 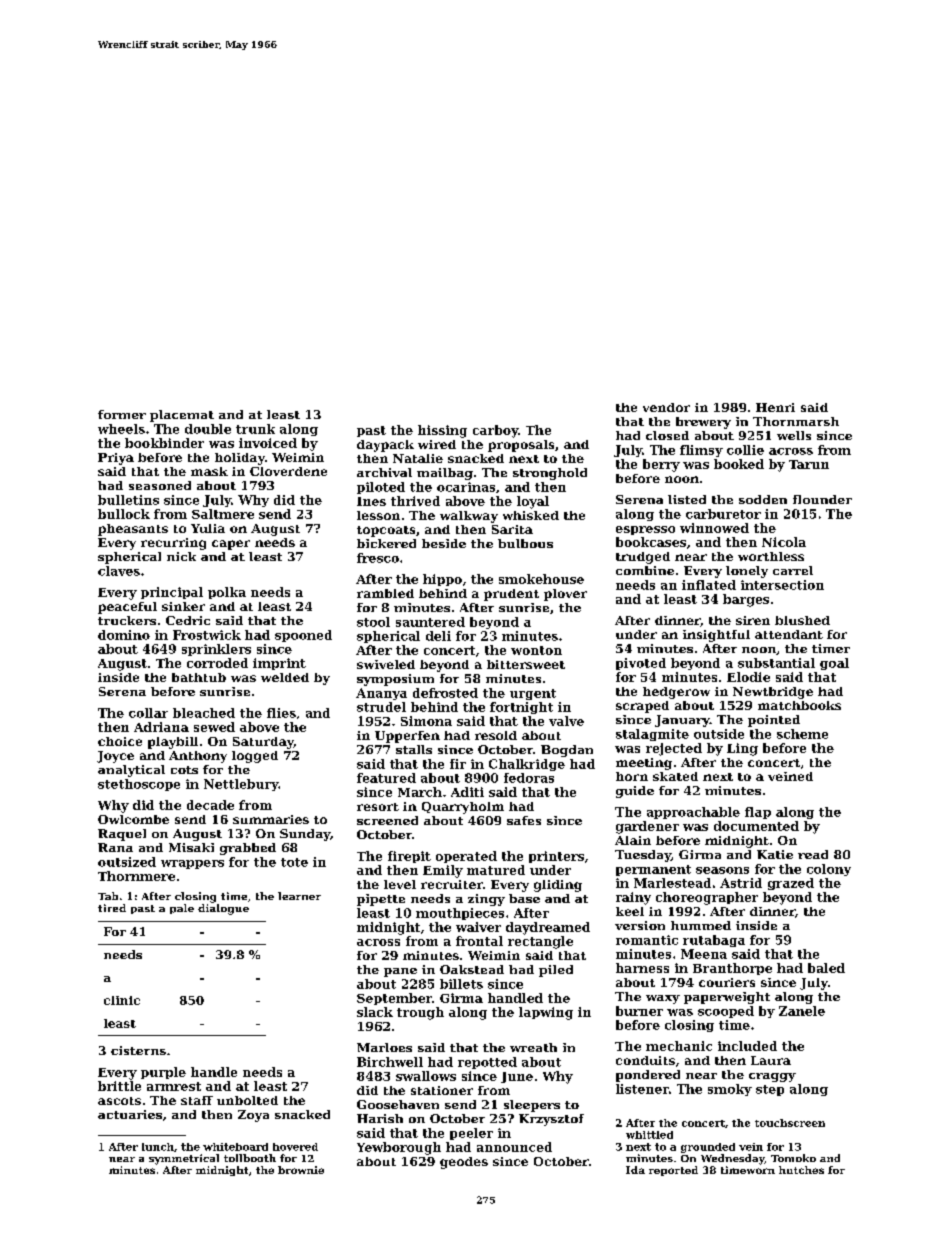 I want to click on brownie, so click(x=301, y=1170).
